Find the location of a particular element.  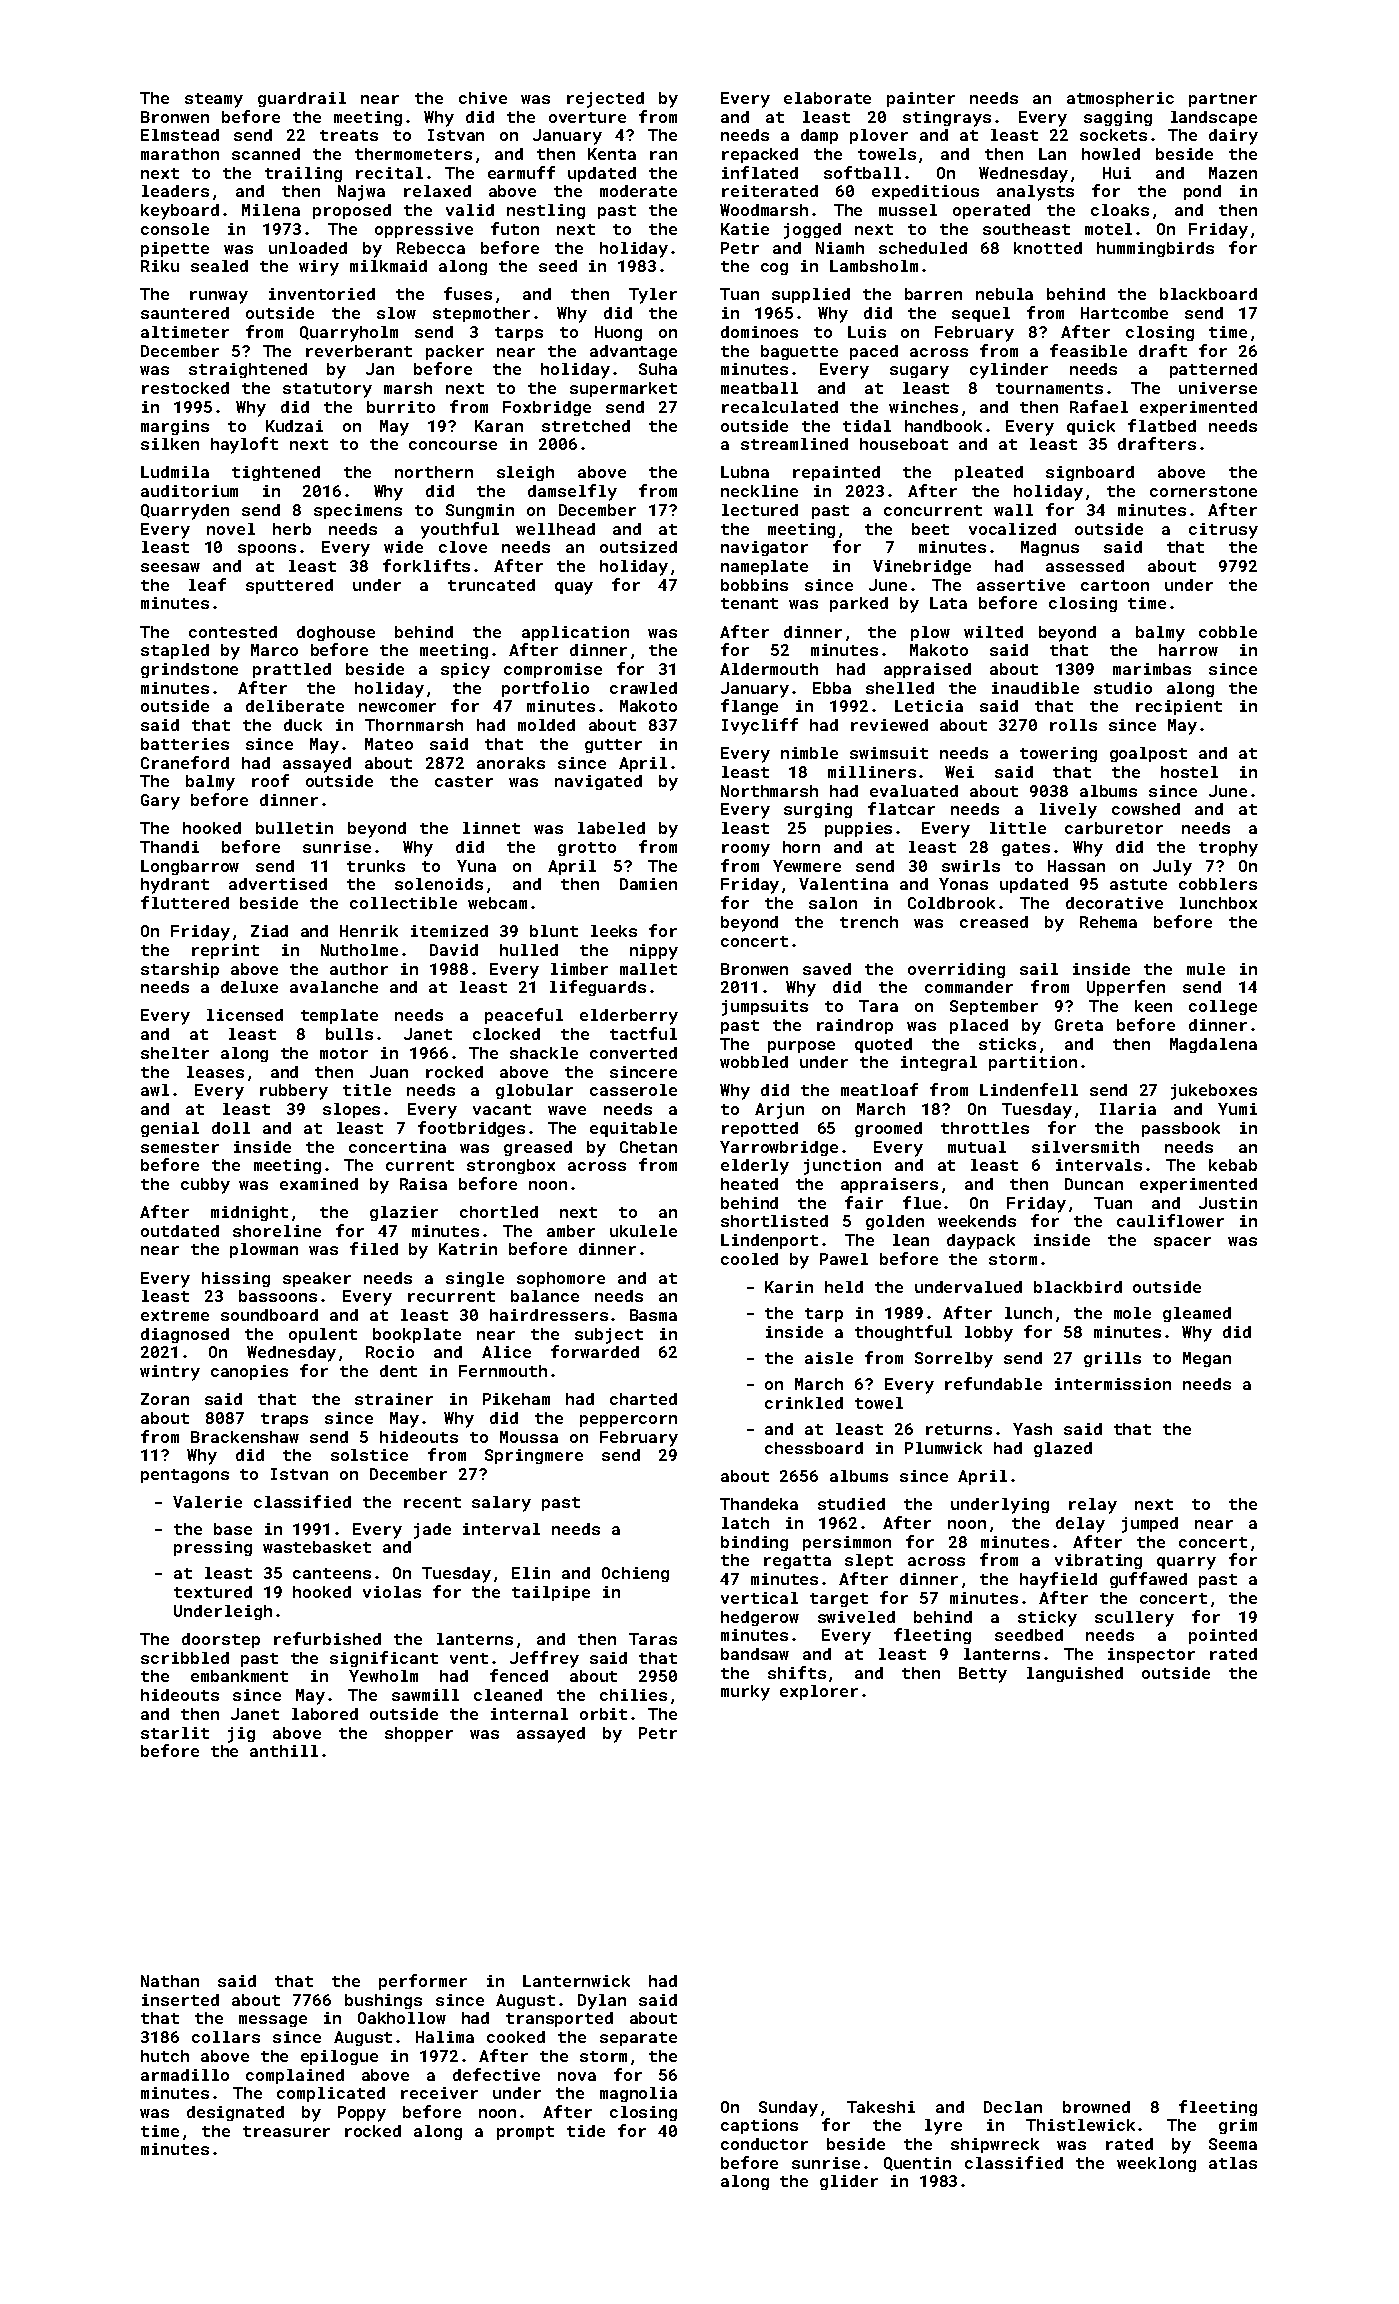

tailpipe is located at coordinates (551, 1593).
